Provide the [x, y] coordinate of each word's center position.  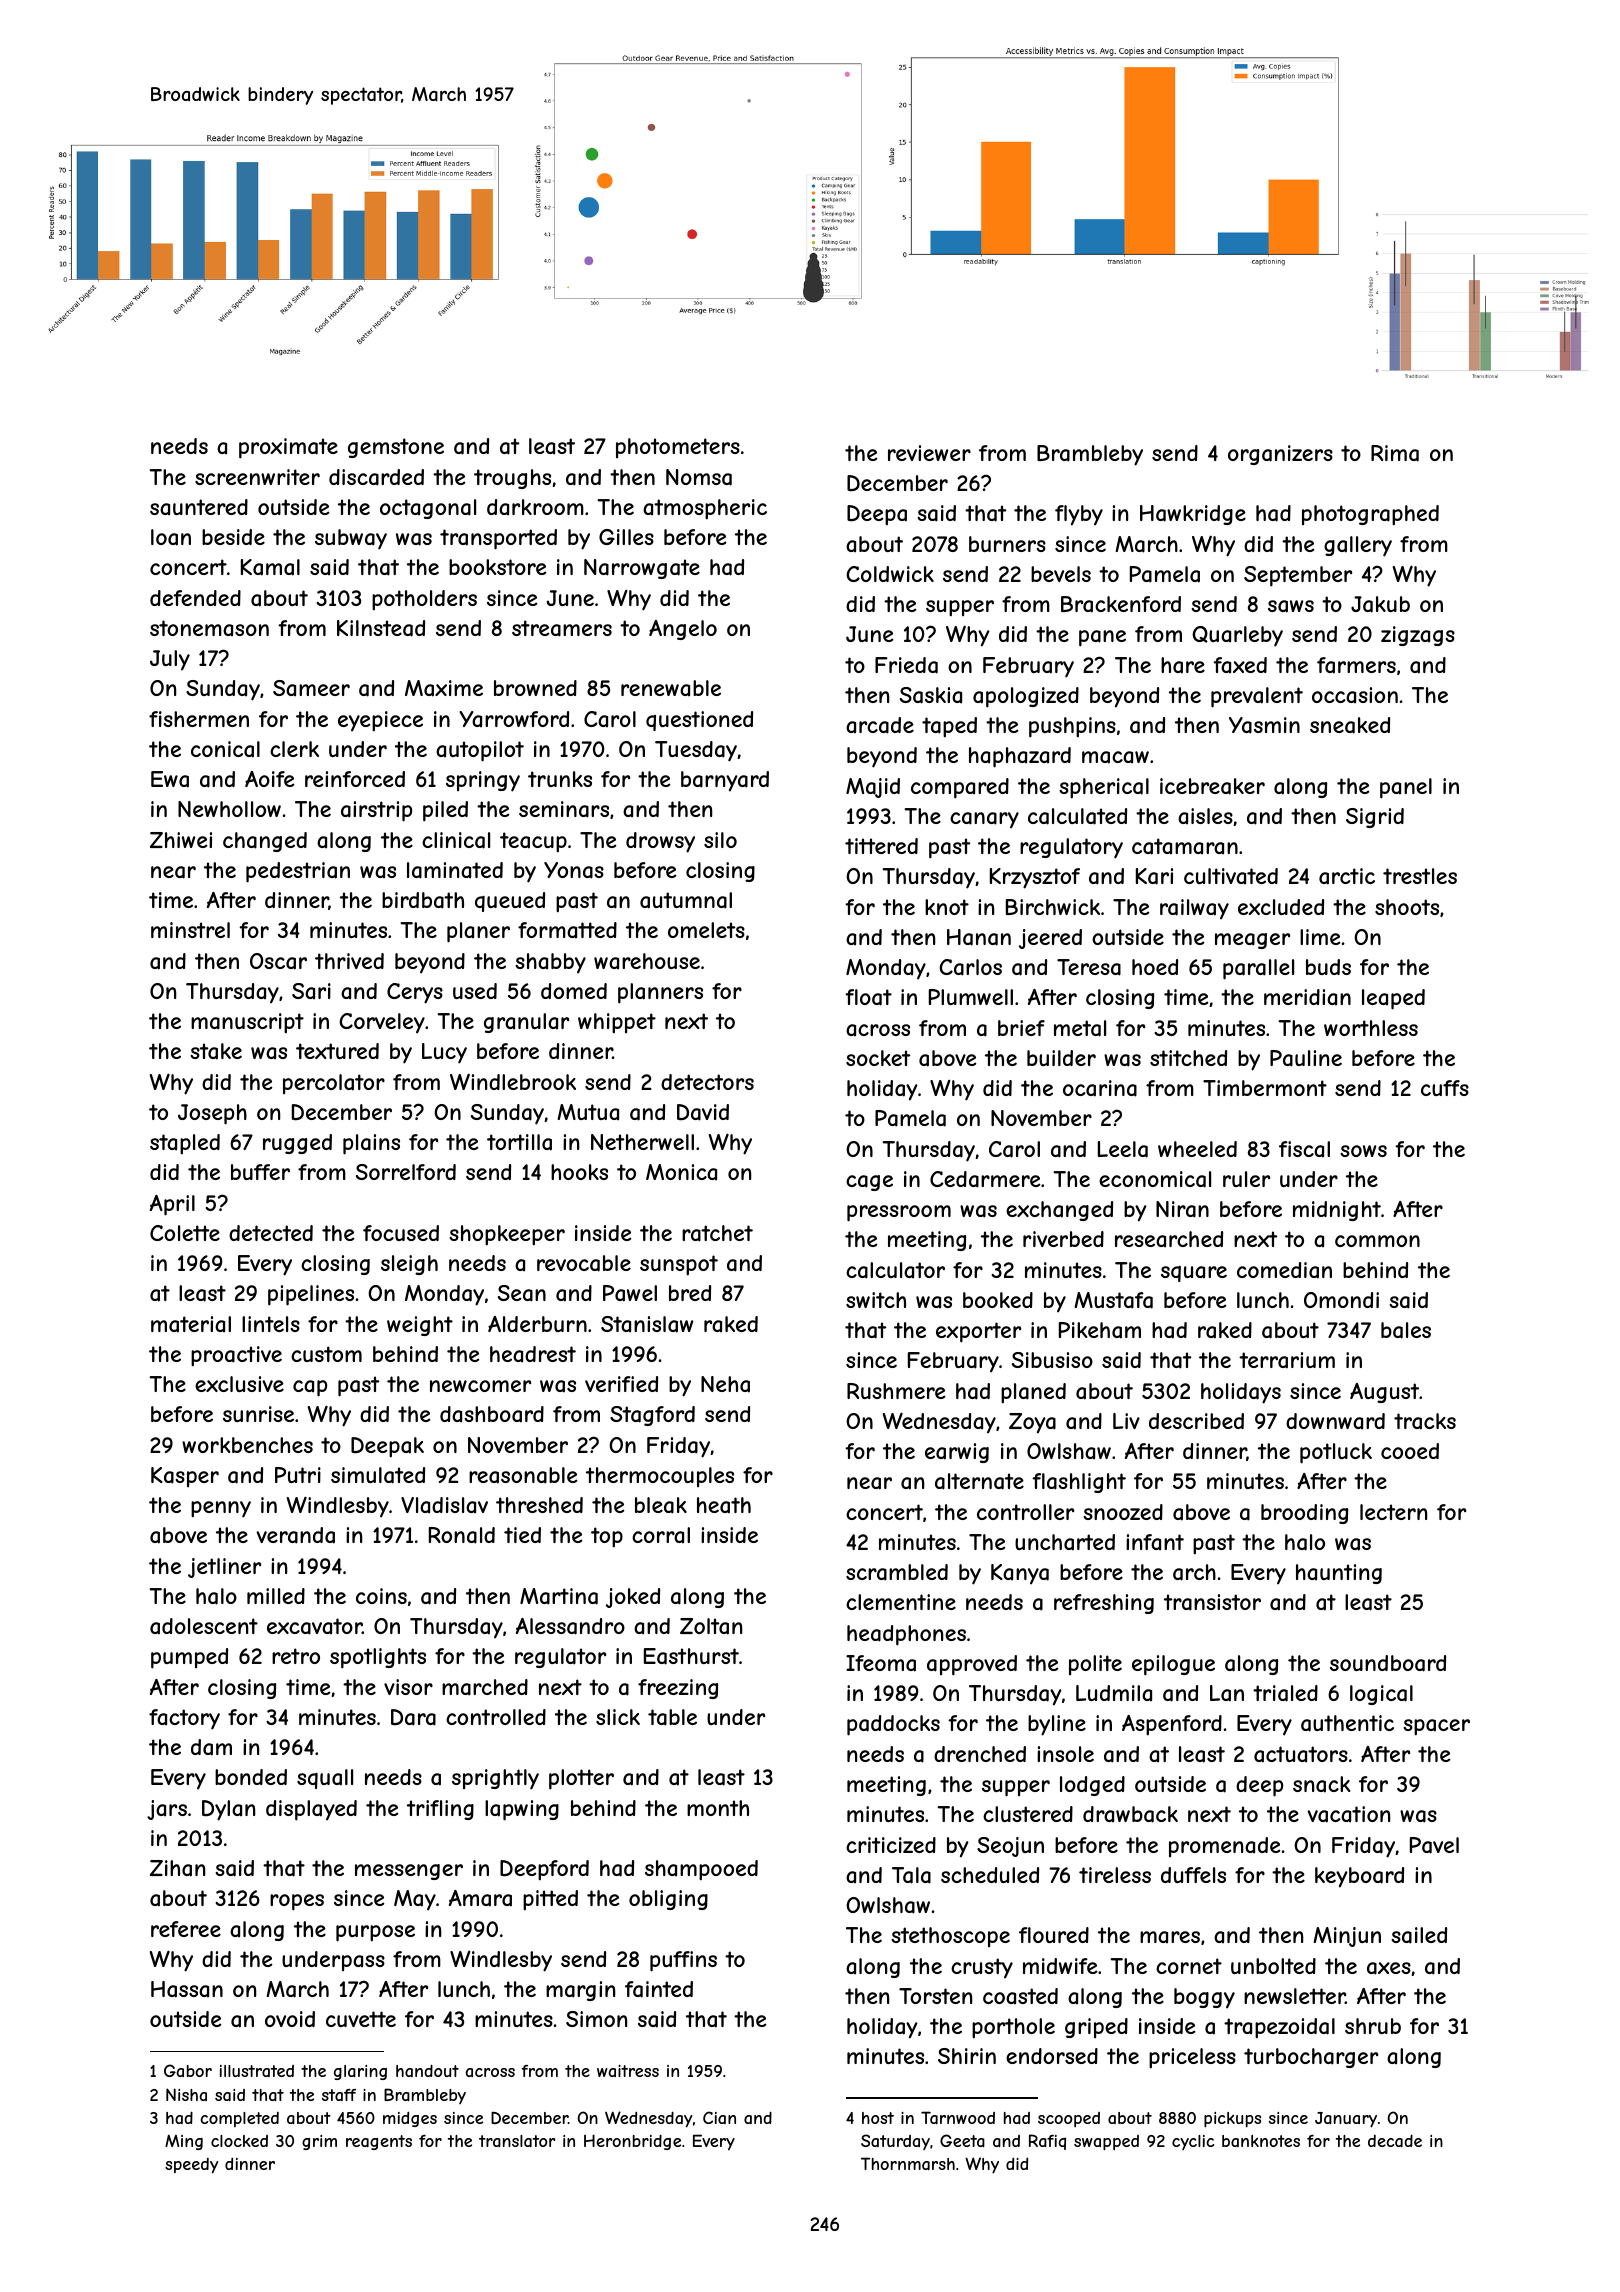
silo [720, 840]
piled [445, 811]
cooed [1410, 1451]
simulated [378, 1475]
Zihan [177, 1868]
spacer [1436, 1727]
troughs [512, 479]
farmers [1356, 665]
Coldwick [890, 574]
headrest [533, 1354]
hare [1183, 665]
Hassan [187, 1989]
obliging [668, 1900]
